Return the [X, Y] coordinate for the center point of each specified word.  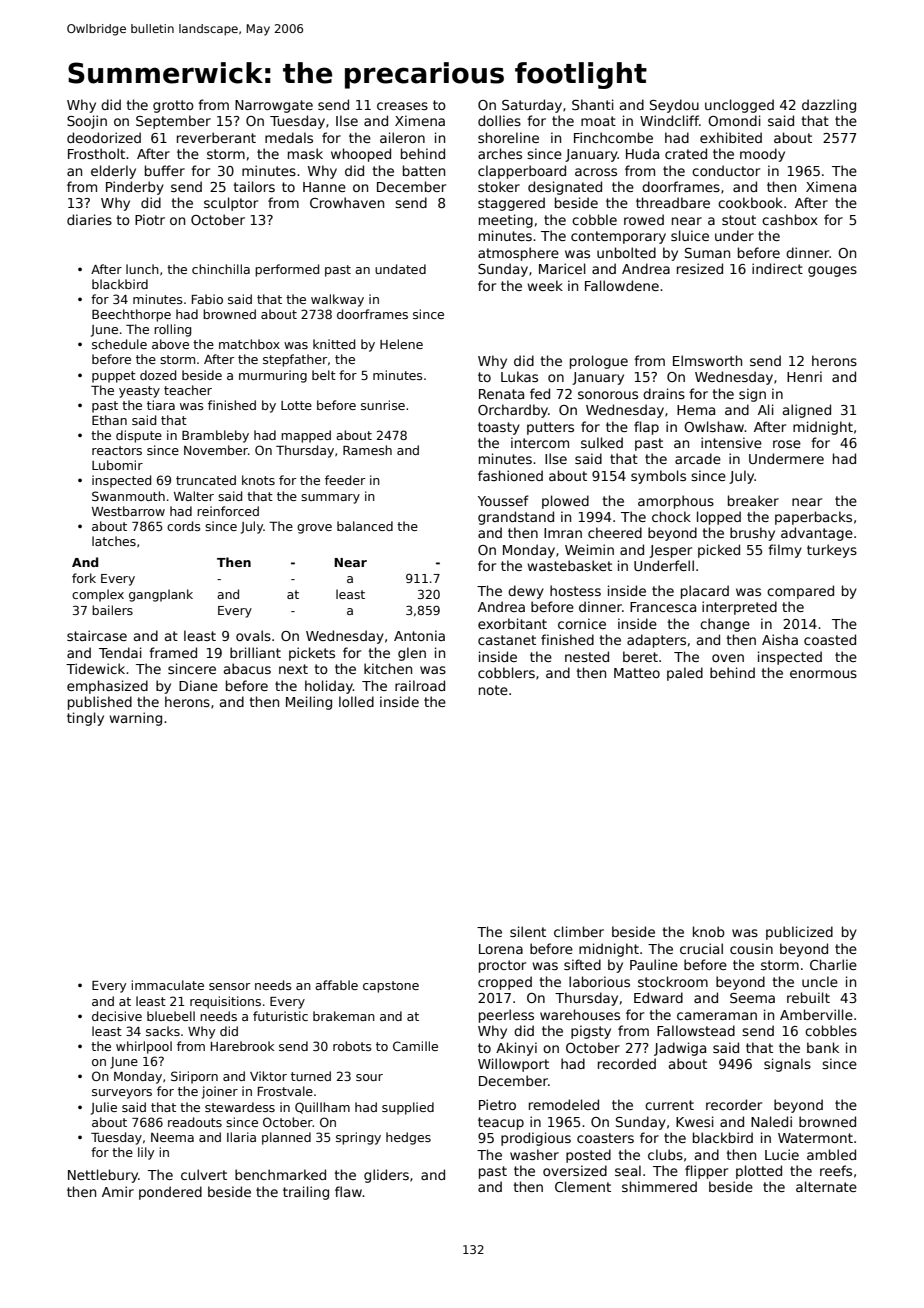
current [669, 1105]
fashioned [510, 475]
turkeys [832, 551]
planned [286, 1138]
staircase [97, 635]
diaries [89, 219]
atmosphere [518, 254]
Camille [415, 1046]
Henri [804, 376]
